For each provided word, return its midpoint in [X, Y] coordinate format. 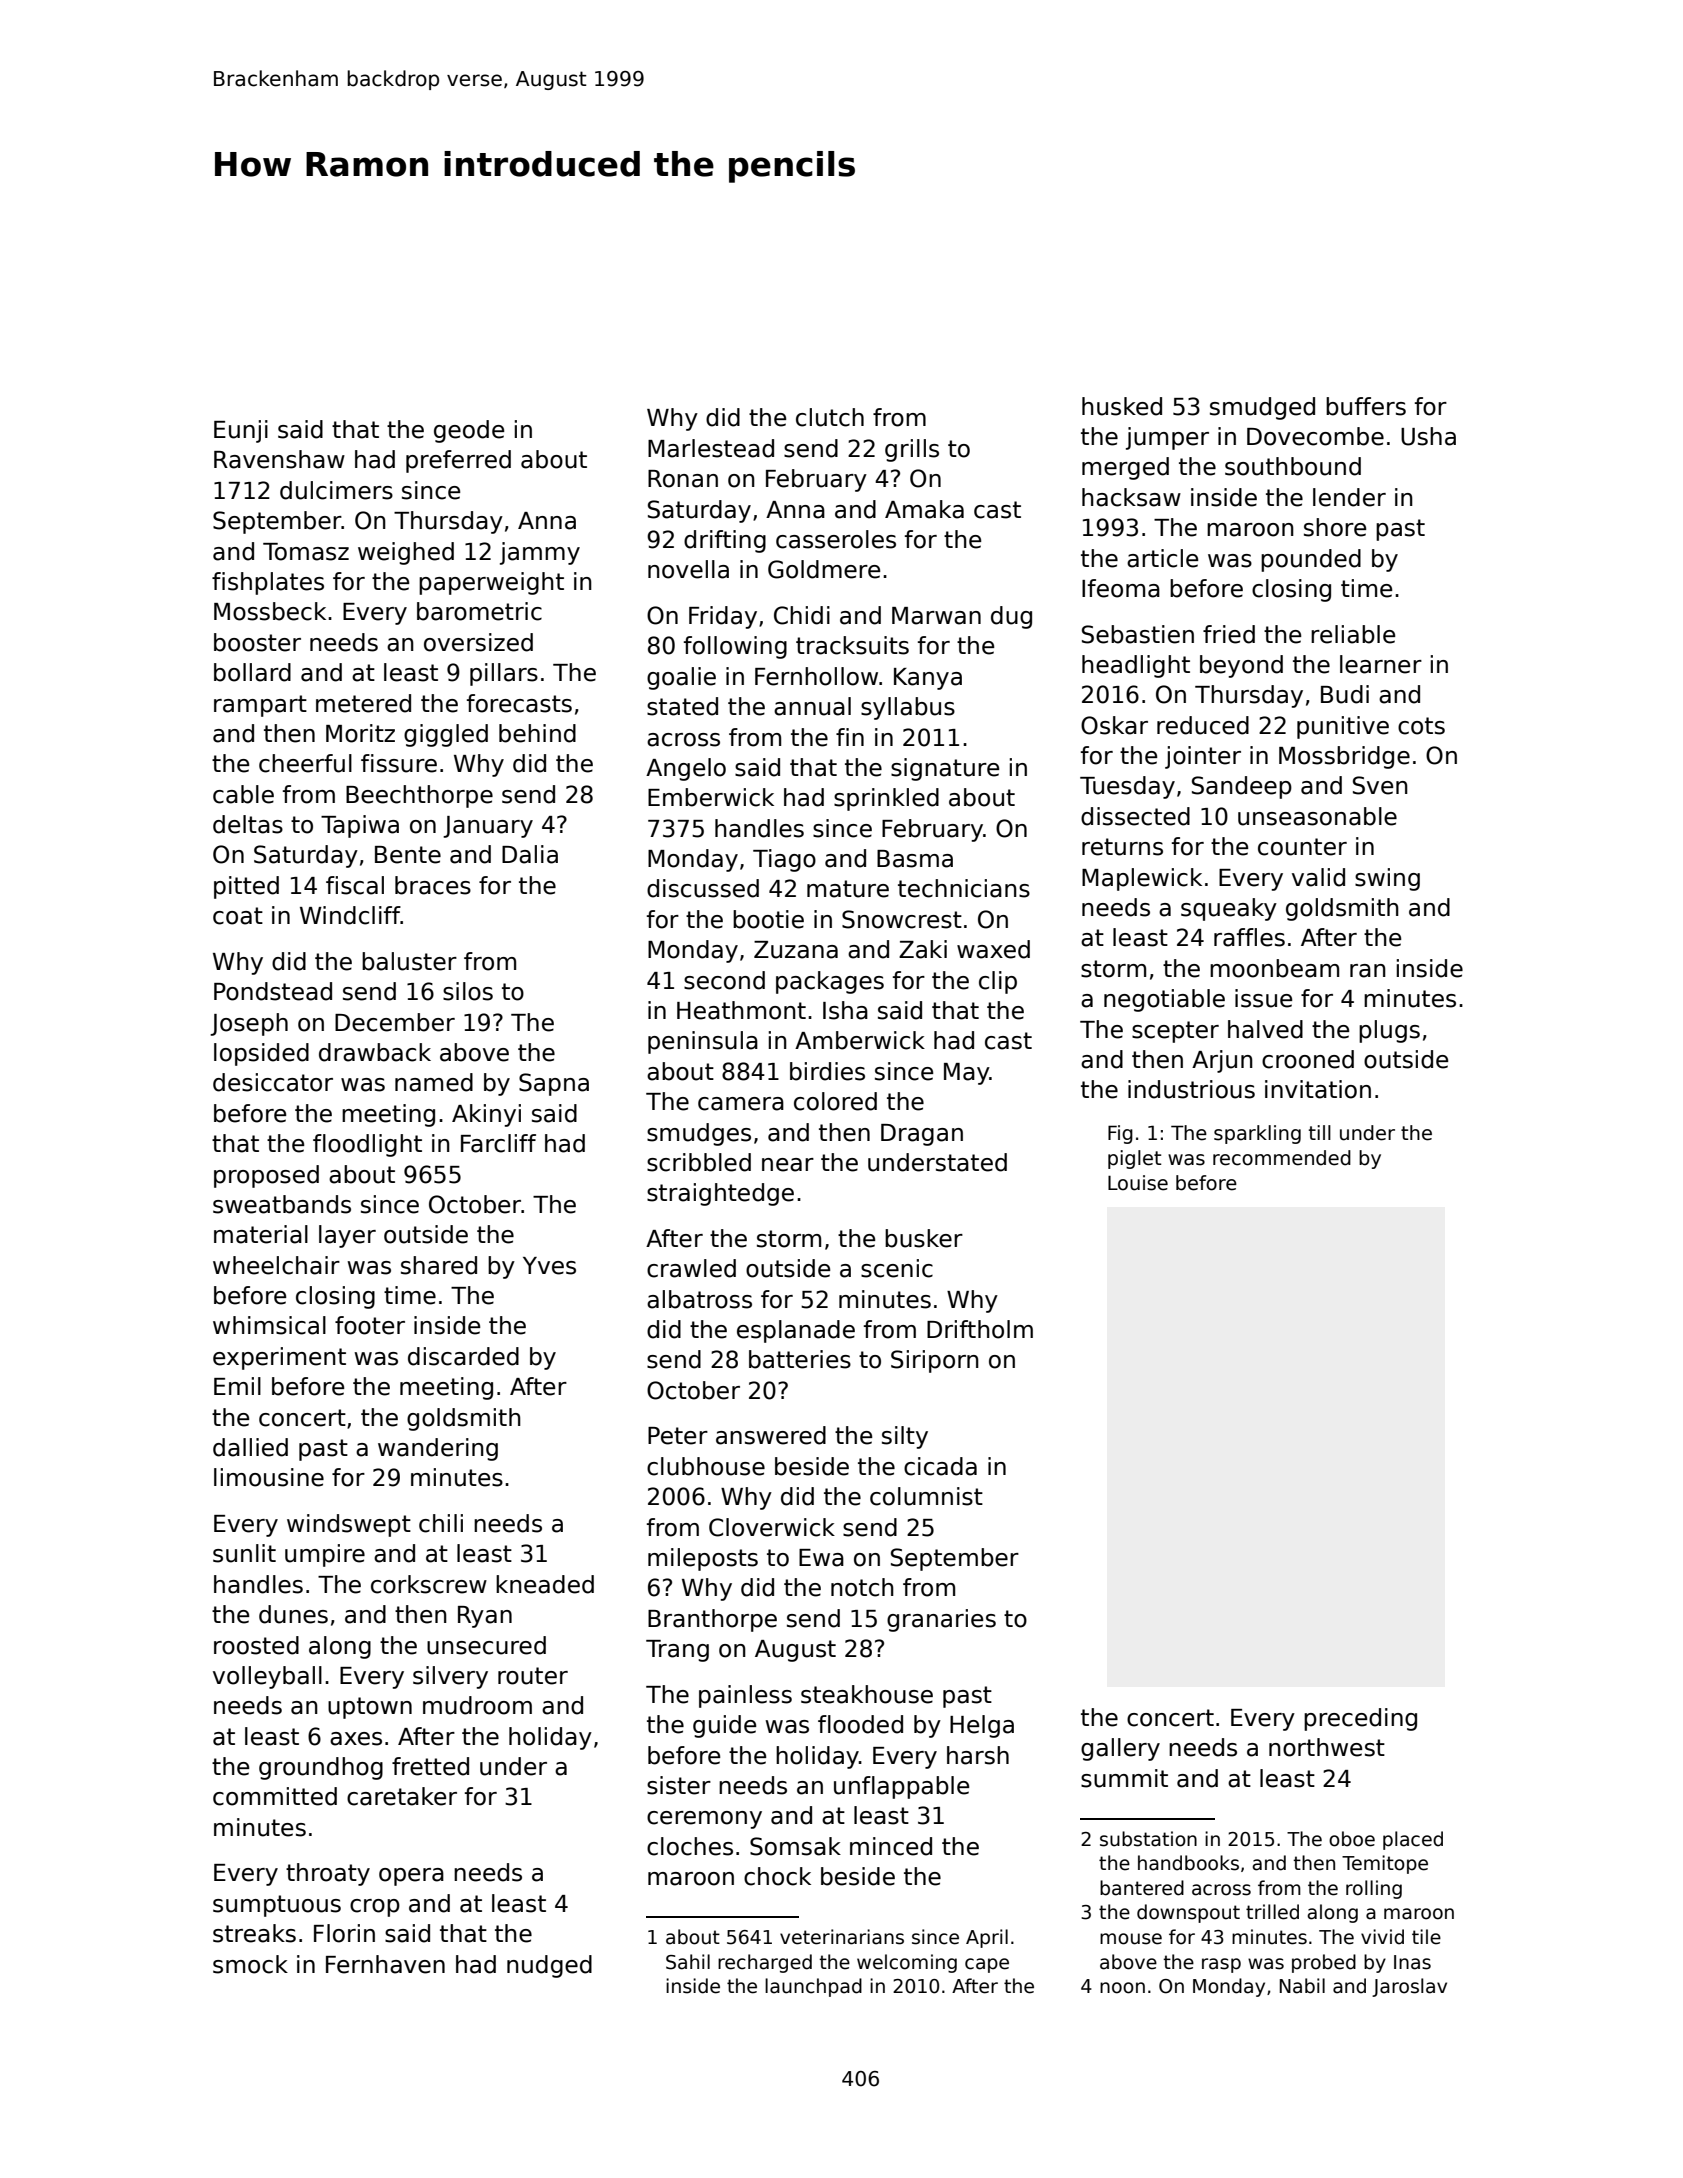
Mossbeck [270, 611]
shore [1335, 527]
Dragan [922, 1135]
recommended [1282, 1158]
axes [356, 1739]
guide [724, 1726]
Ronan [683, 479]
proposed [266, 1176]
